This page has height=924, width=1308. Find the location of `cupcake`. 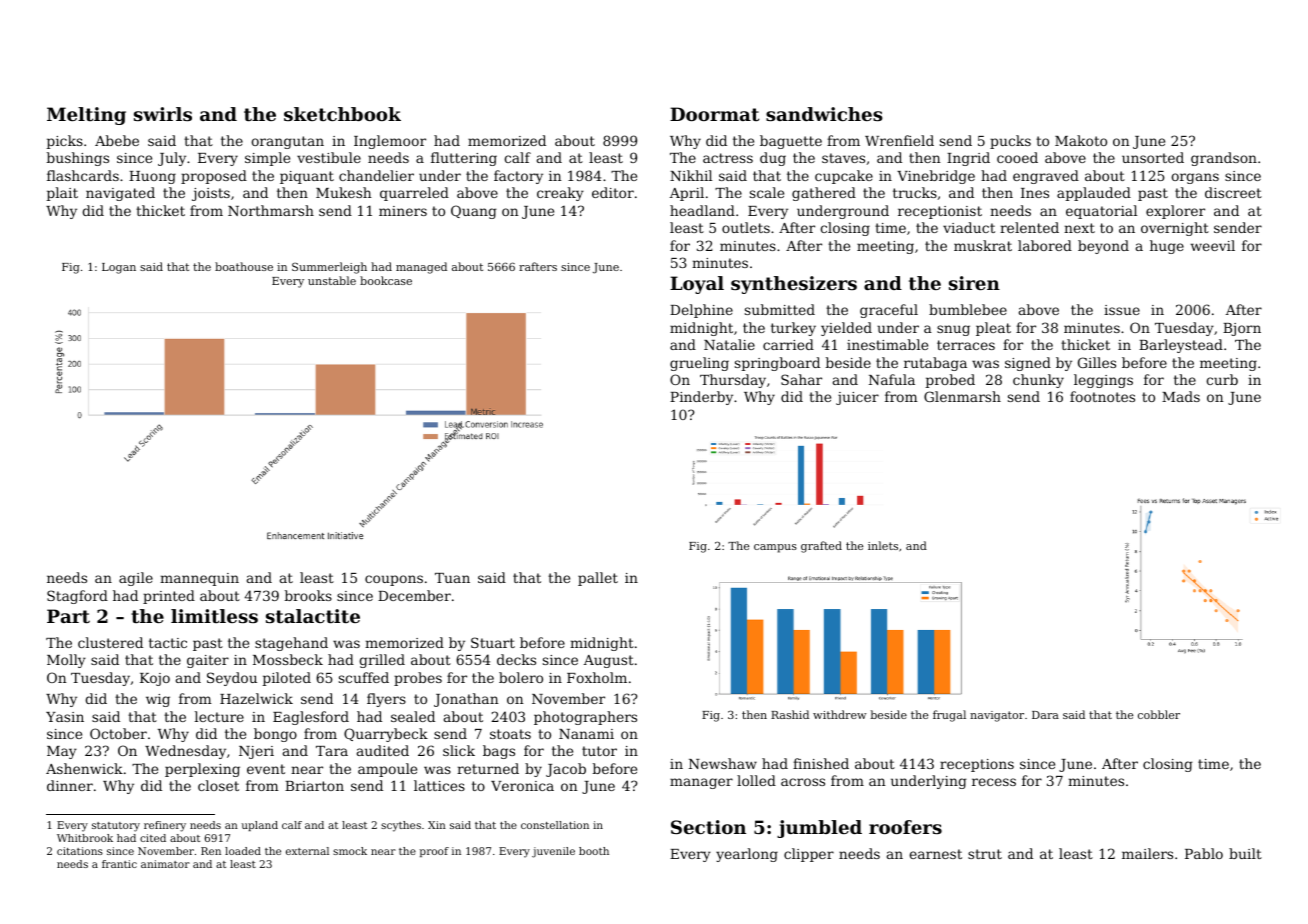

cupcake is located at coordinates (844, 177).
